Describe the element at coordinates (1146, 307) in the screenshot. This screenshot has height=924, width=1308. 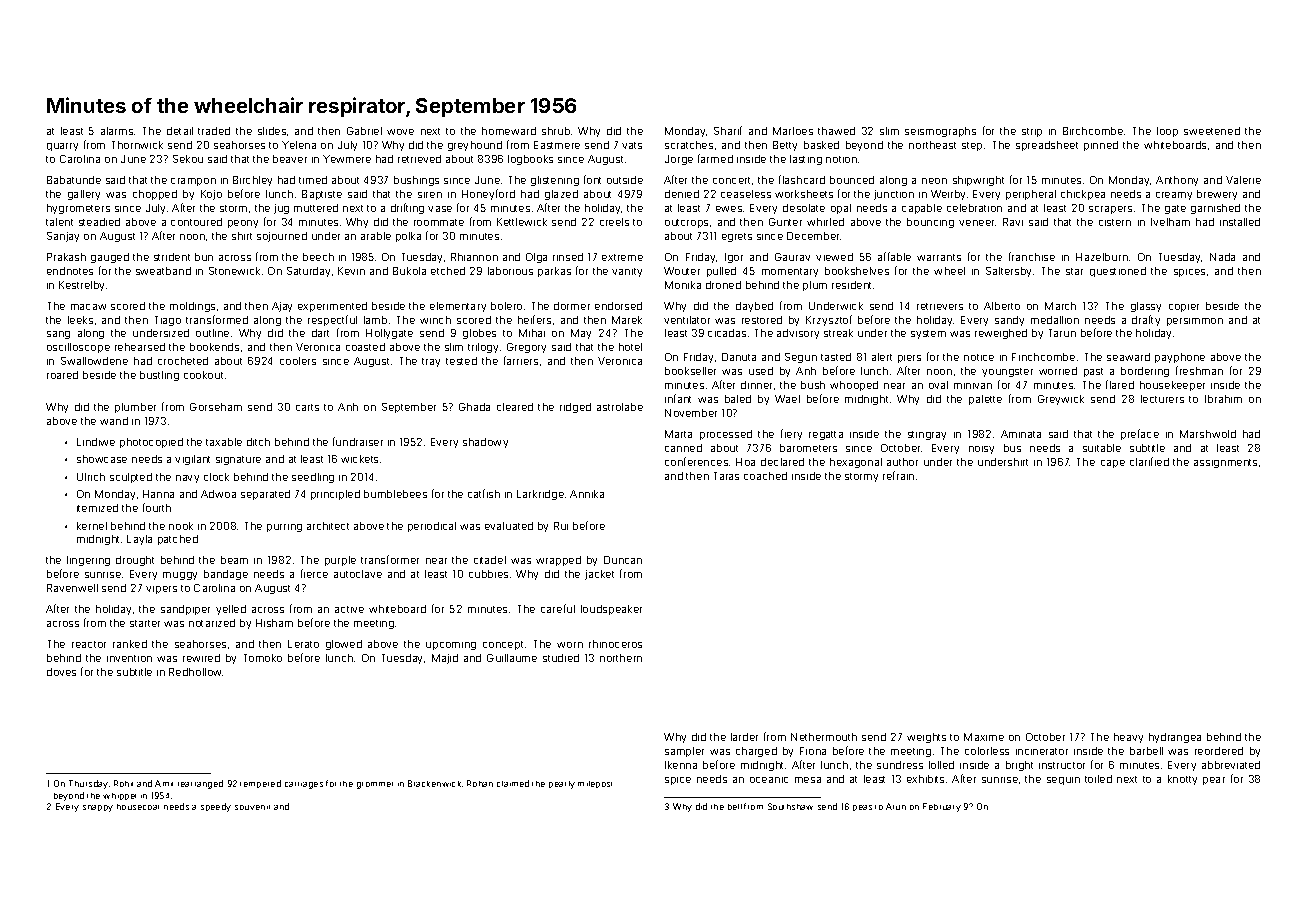
I see `glassy` at that location.
